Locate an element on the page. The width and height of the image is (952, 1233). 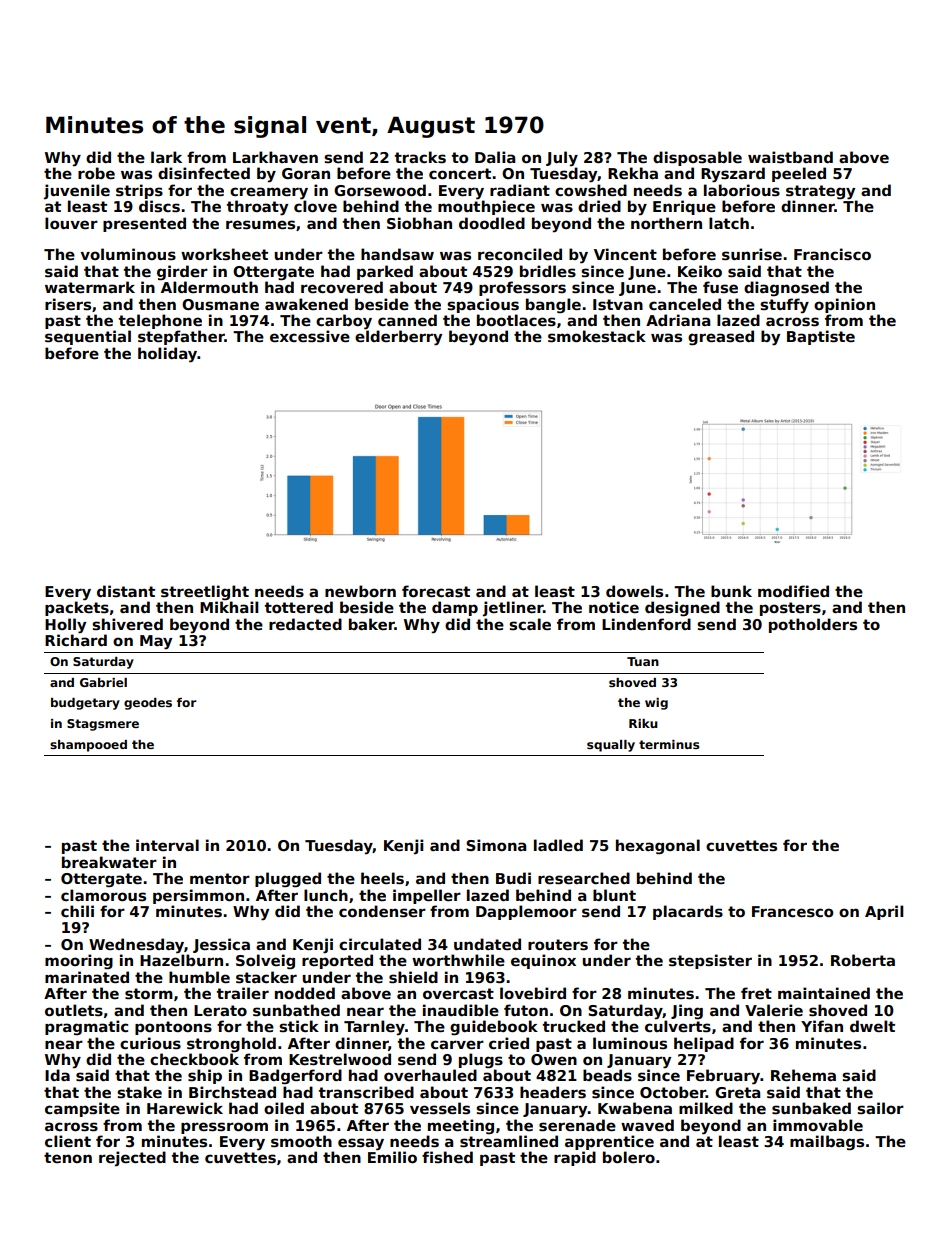
breakwater is located at coordinates (109, 862).
